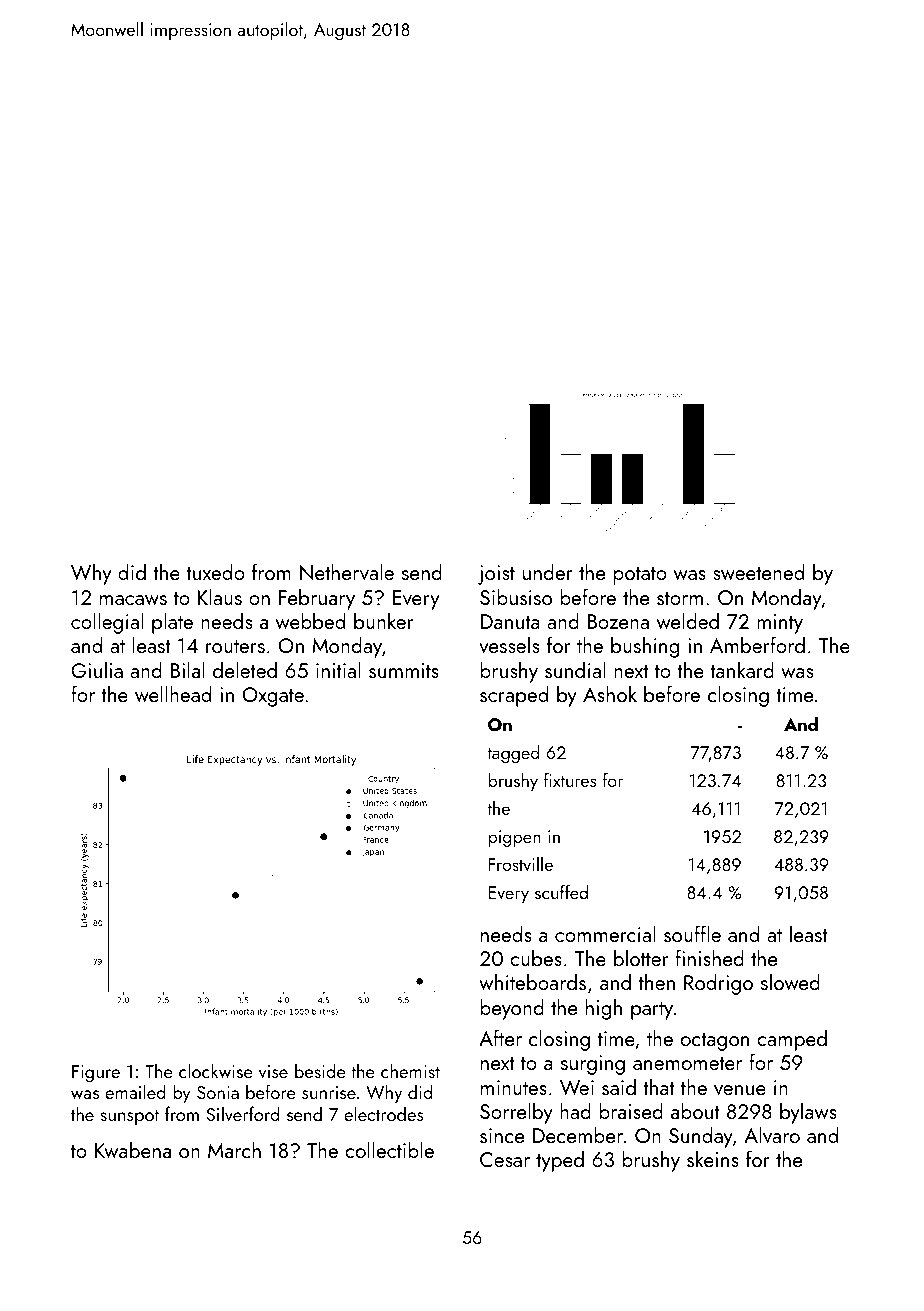 This image has width=924, height=1311. I want to click on collectible, so click(389, 1149).
